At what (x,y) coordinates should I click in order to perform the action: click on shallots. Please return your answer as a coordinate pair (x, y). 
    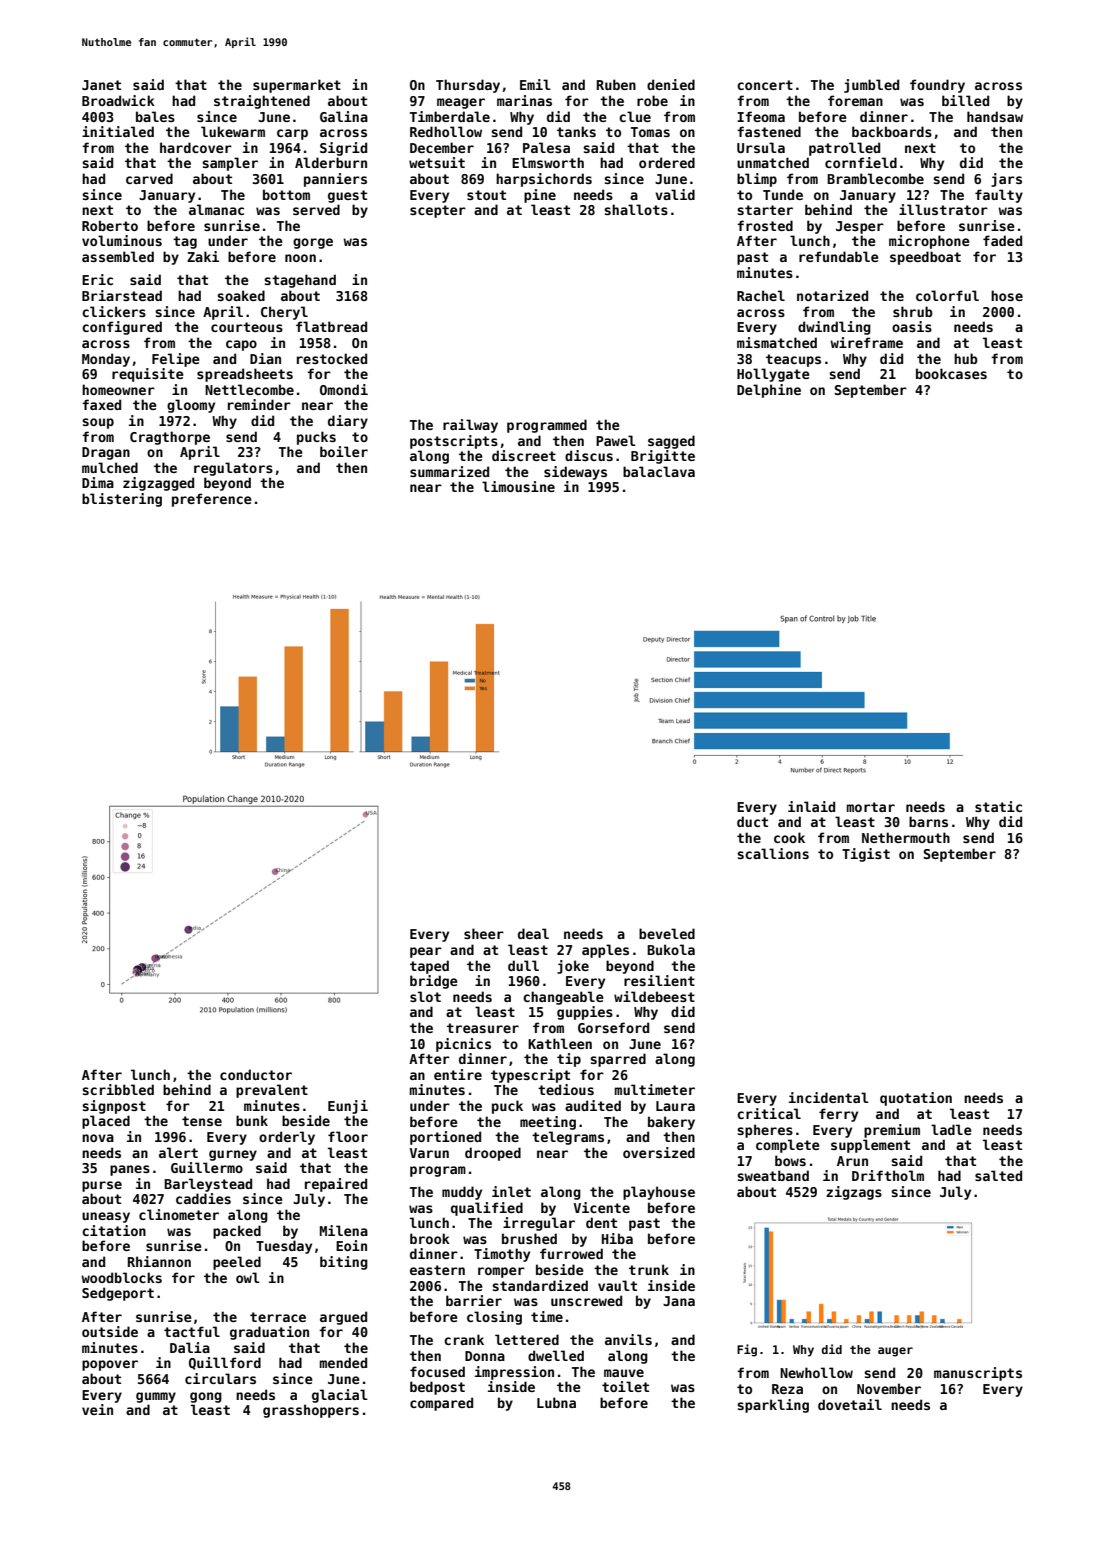
    Looking at the image, I should click on (636, 209).
